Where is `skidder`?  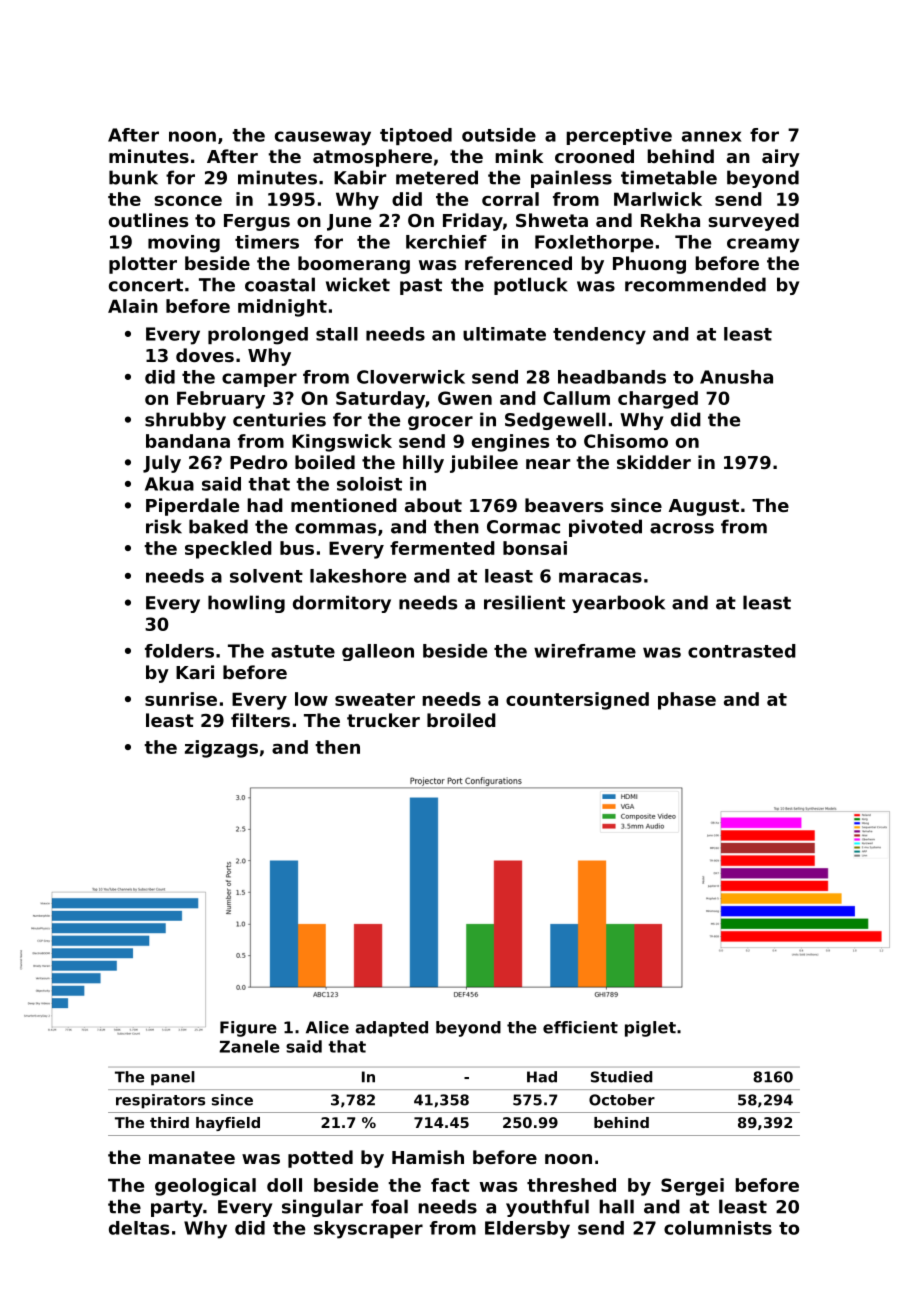
skidder is located at coordinates (654, 462).
